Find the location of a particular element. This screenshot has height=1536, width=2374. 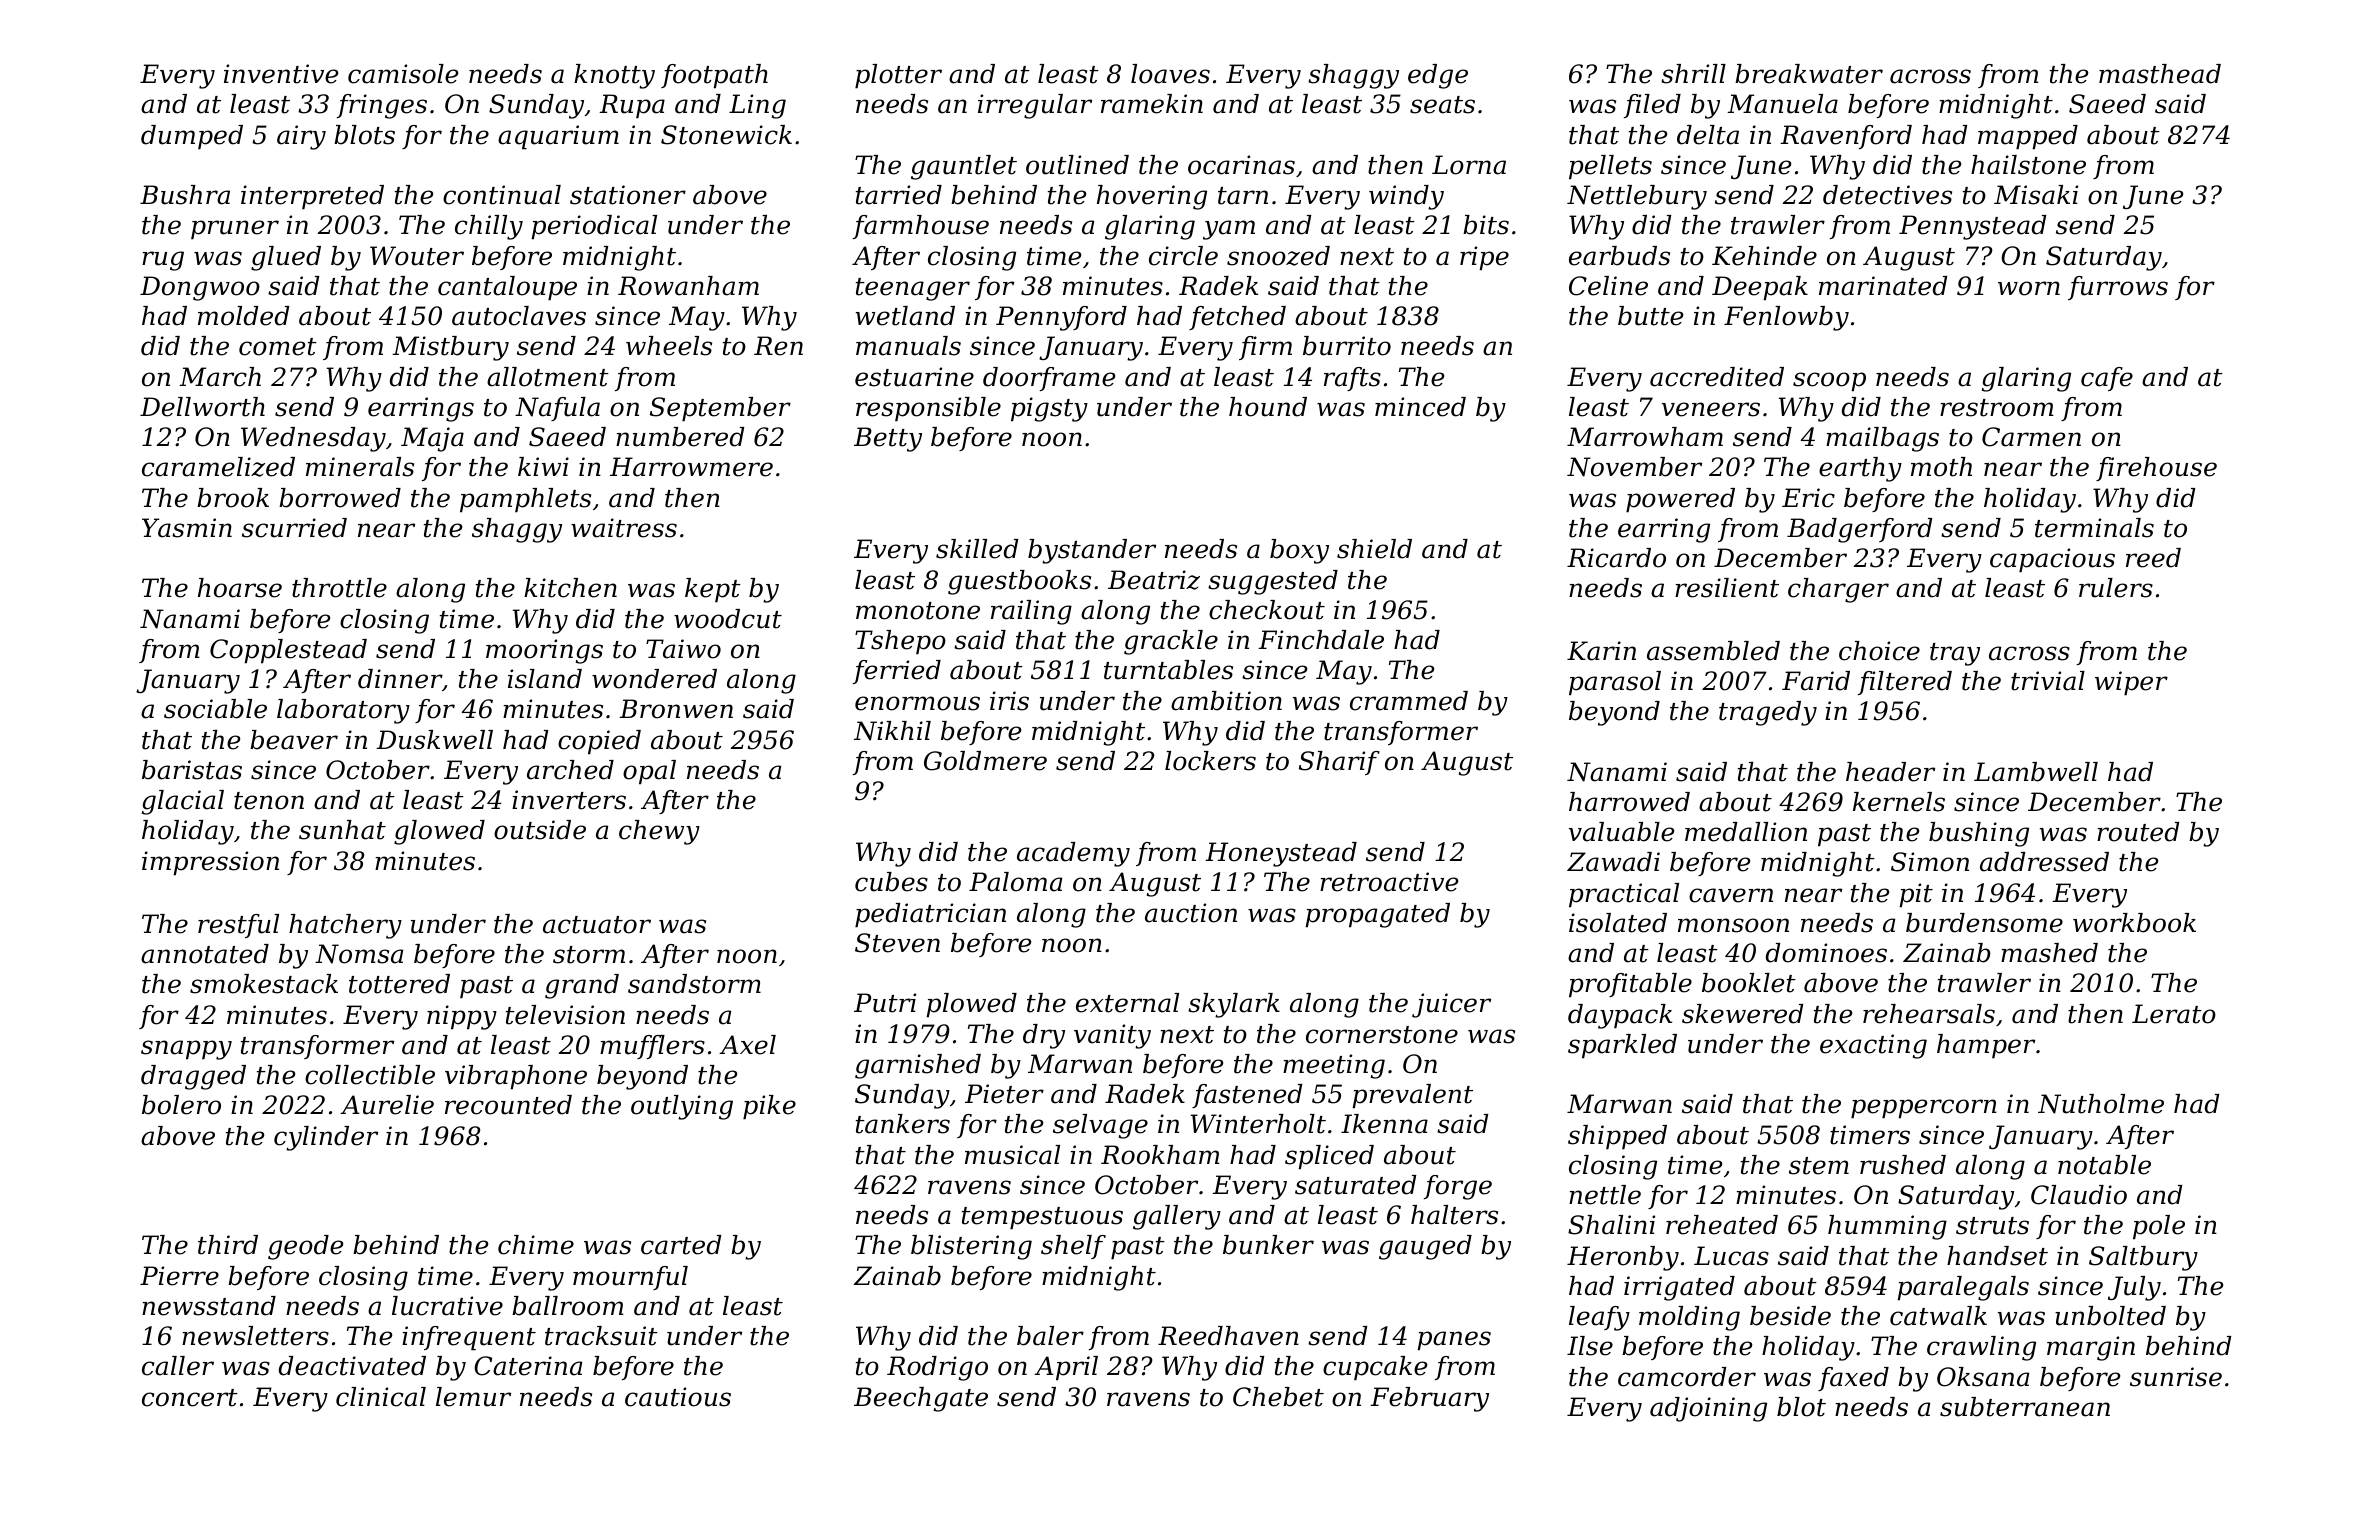

sociable is located at coordinates (215, 709).
